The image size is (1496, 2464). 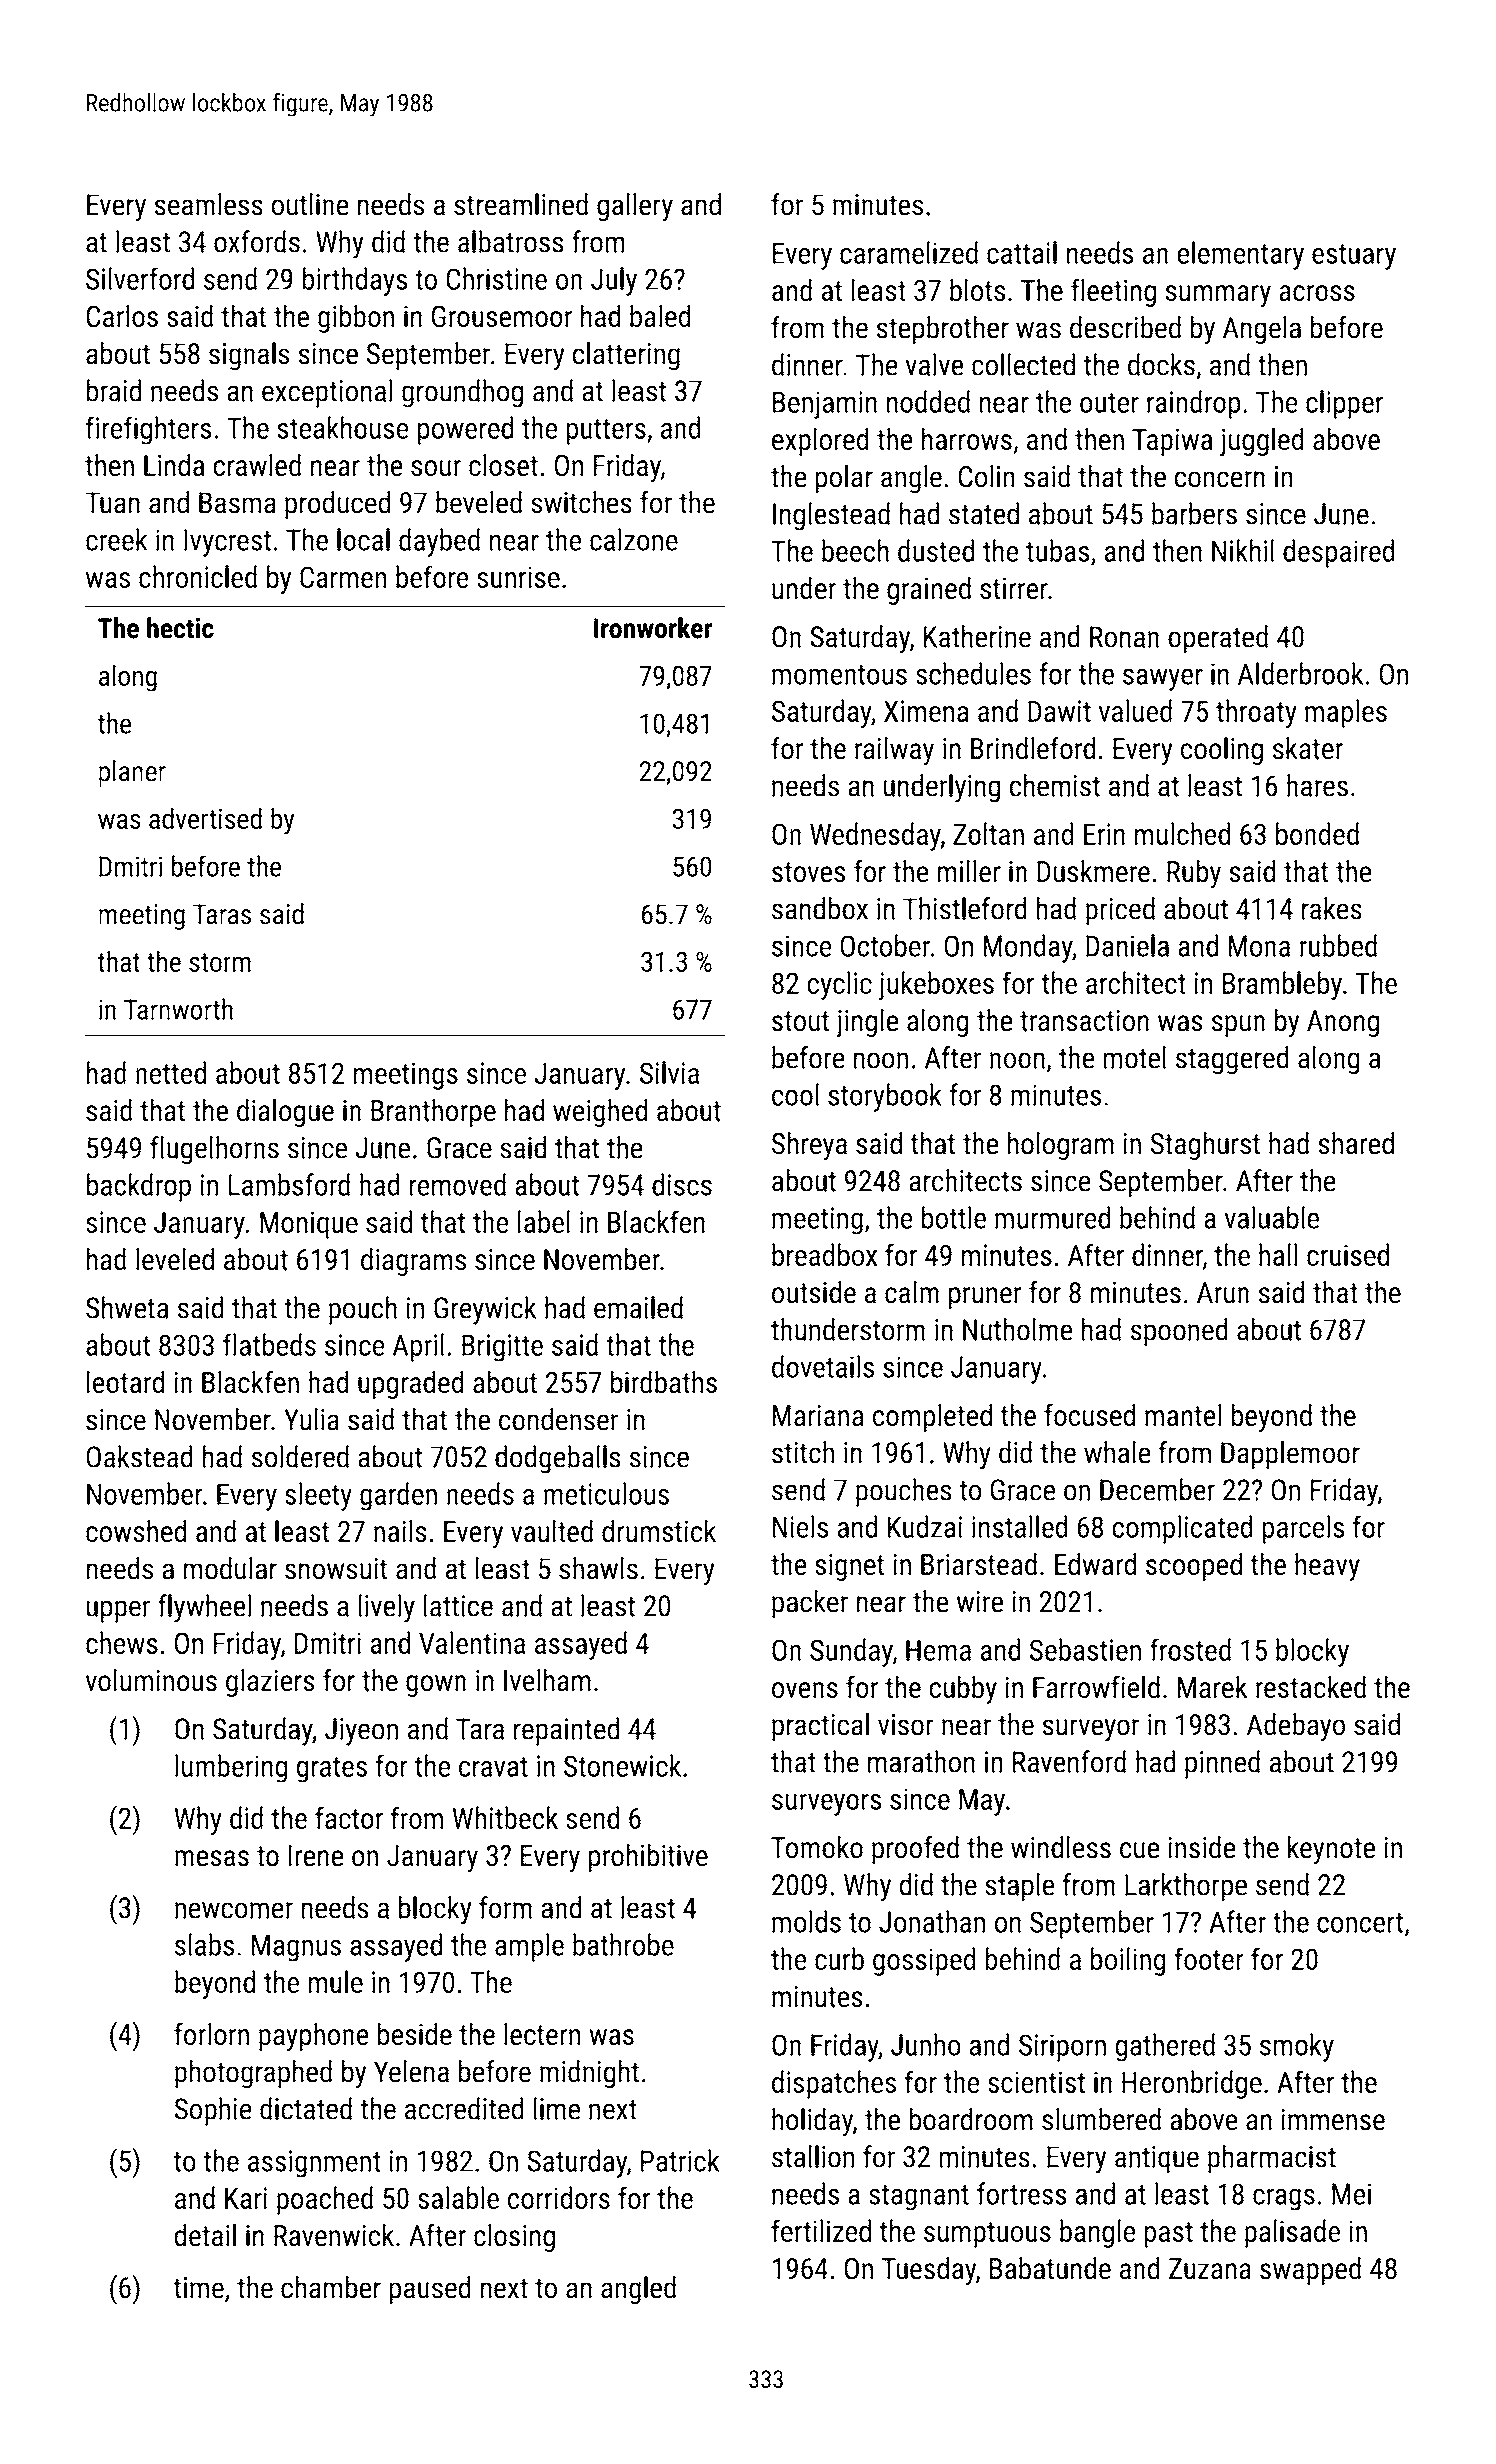 I want to click on fertilized, so click(x=821, y=2230).
